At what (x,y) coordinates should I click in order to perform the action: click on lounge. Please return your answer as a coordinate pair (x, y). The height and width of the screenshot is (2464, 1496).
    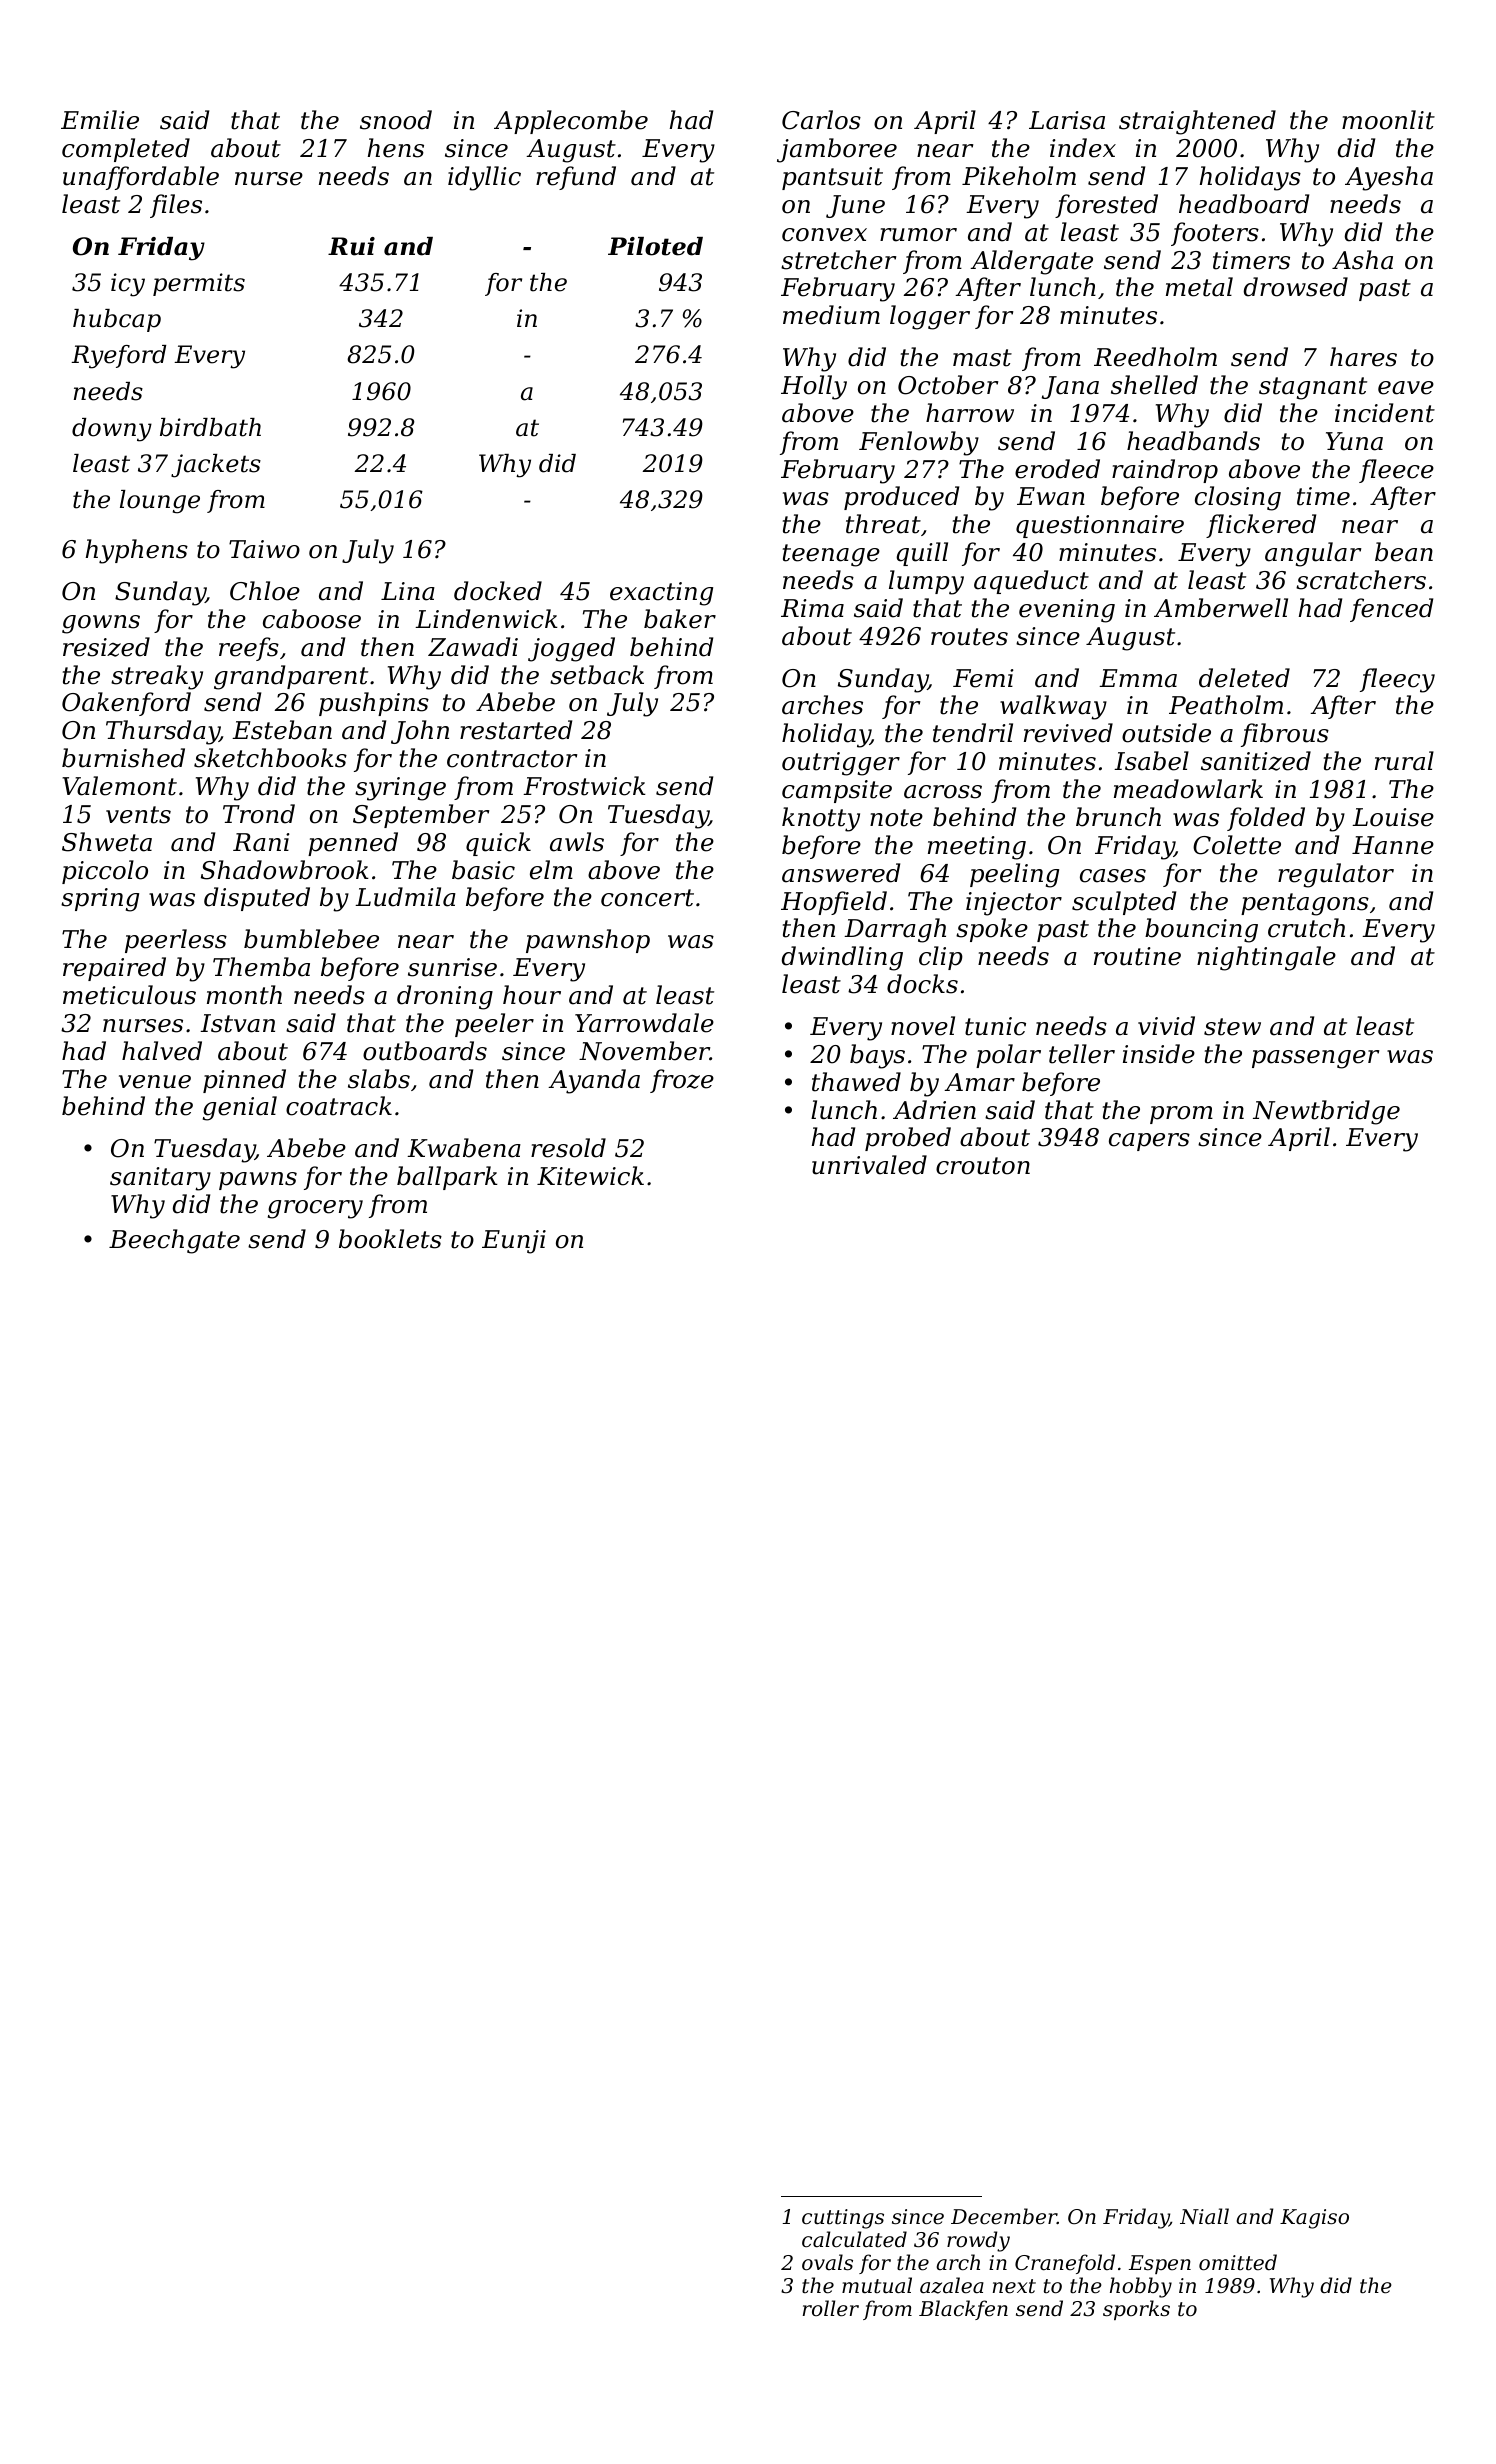
    Looking at the image, I should click on (160, 502).
